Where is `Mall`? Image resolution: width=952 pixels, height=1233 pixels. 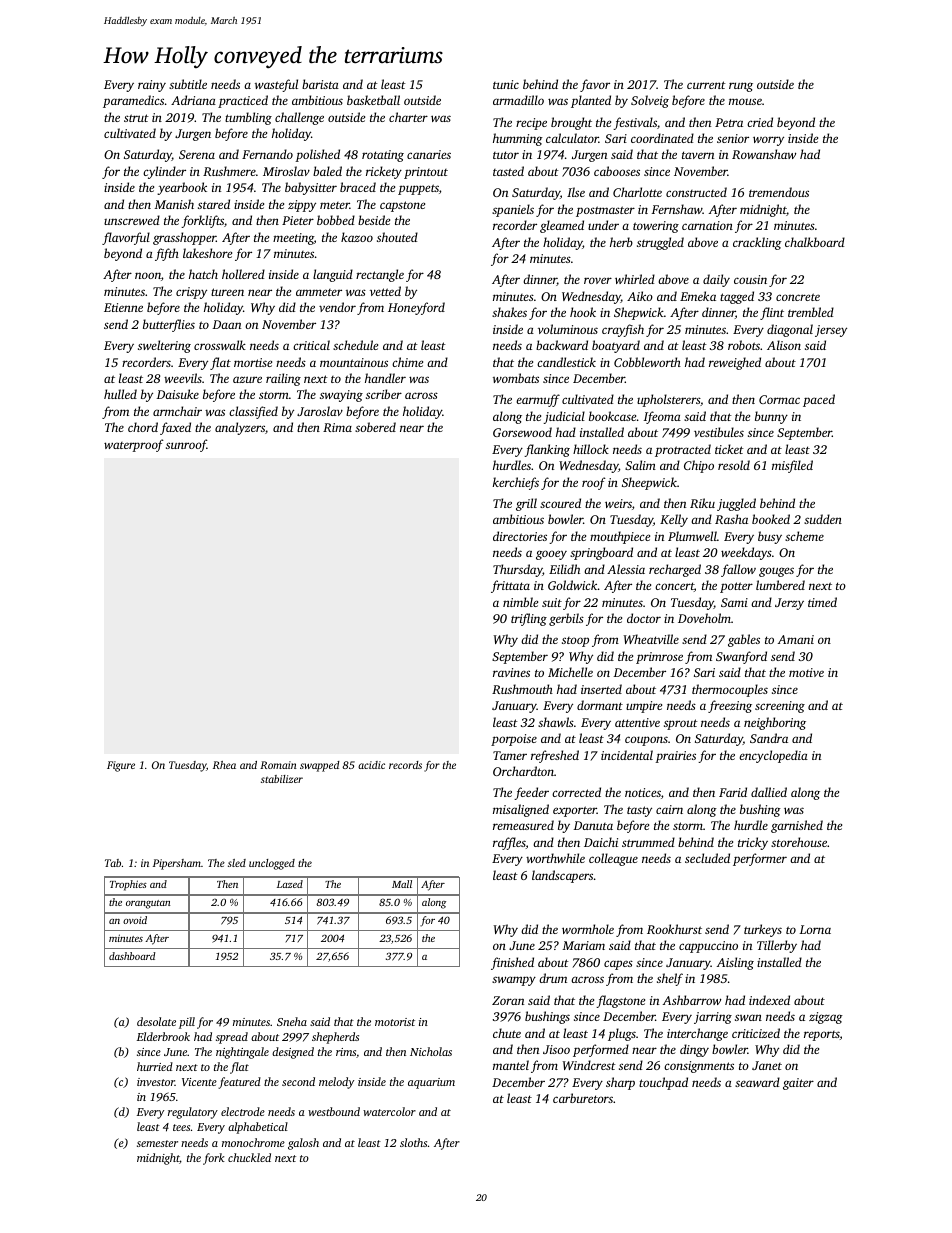 Mall is located at coordinates (402, 884).
